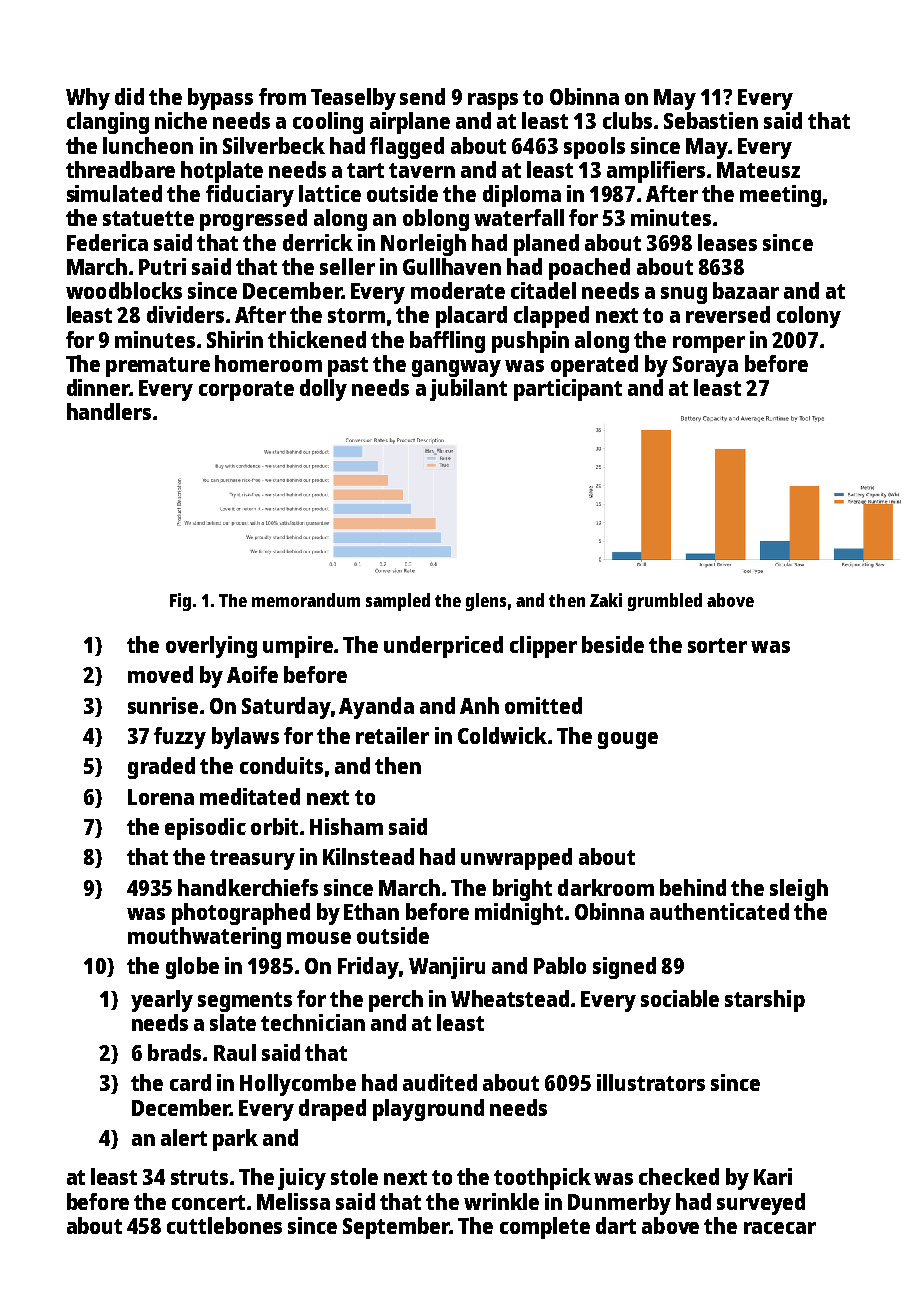 This document has width=924, height=1314. Describe the element at coordinates (88, 99) in the document. I see `Why` at that location.
